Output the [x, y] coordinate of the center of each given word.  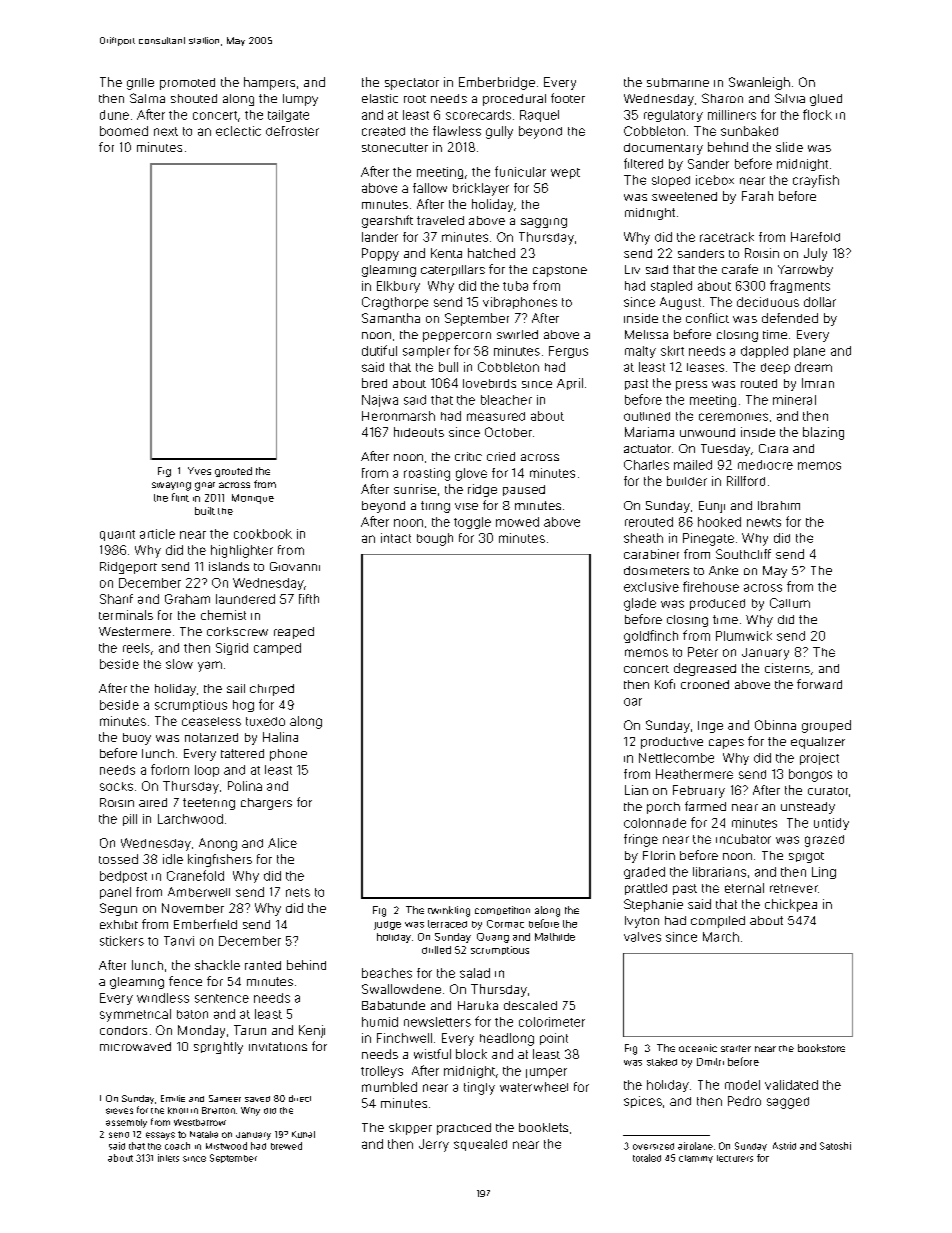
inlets [168, 1158]
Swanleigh [759, 83]
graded [644, 873]
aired [153, 802]
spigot [806, 857]
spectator [412, 84]
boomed [124, 131]
